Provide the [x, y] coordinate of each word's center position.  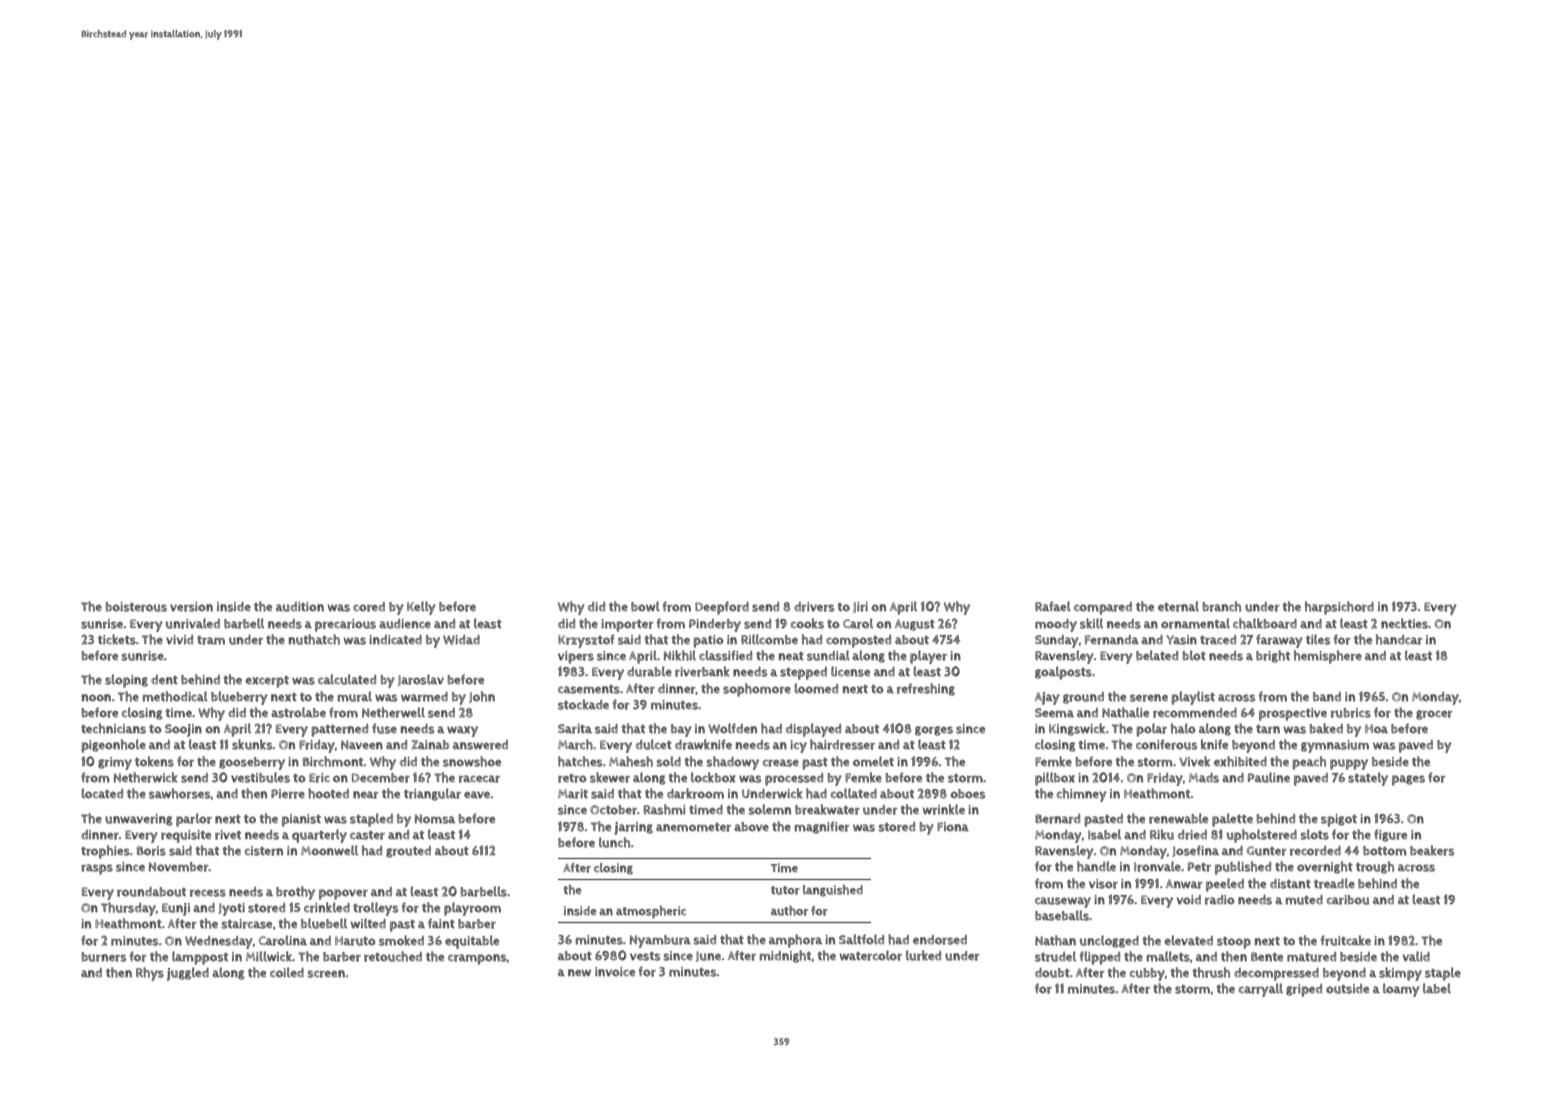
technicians [113, 728]
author [789, 911]
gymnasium [1335, 746]
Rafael [1053, 606]
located [102, 793]
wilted [368, 923]
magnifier [822, 827]
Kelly [421, 608]
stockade [583, 704]
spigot [1339, 820]
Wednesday [219, 942]
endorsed [940, 940]
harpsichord [1339, 608]
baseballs [1062, 915]
